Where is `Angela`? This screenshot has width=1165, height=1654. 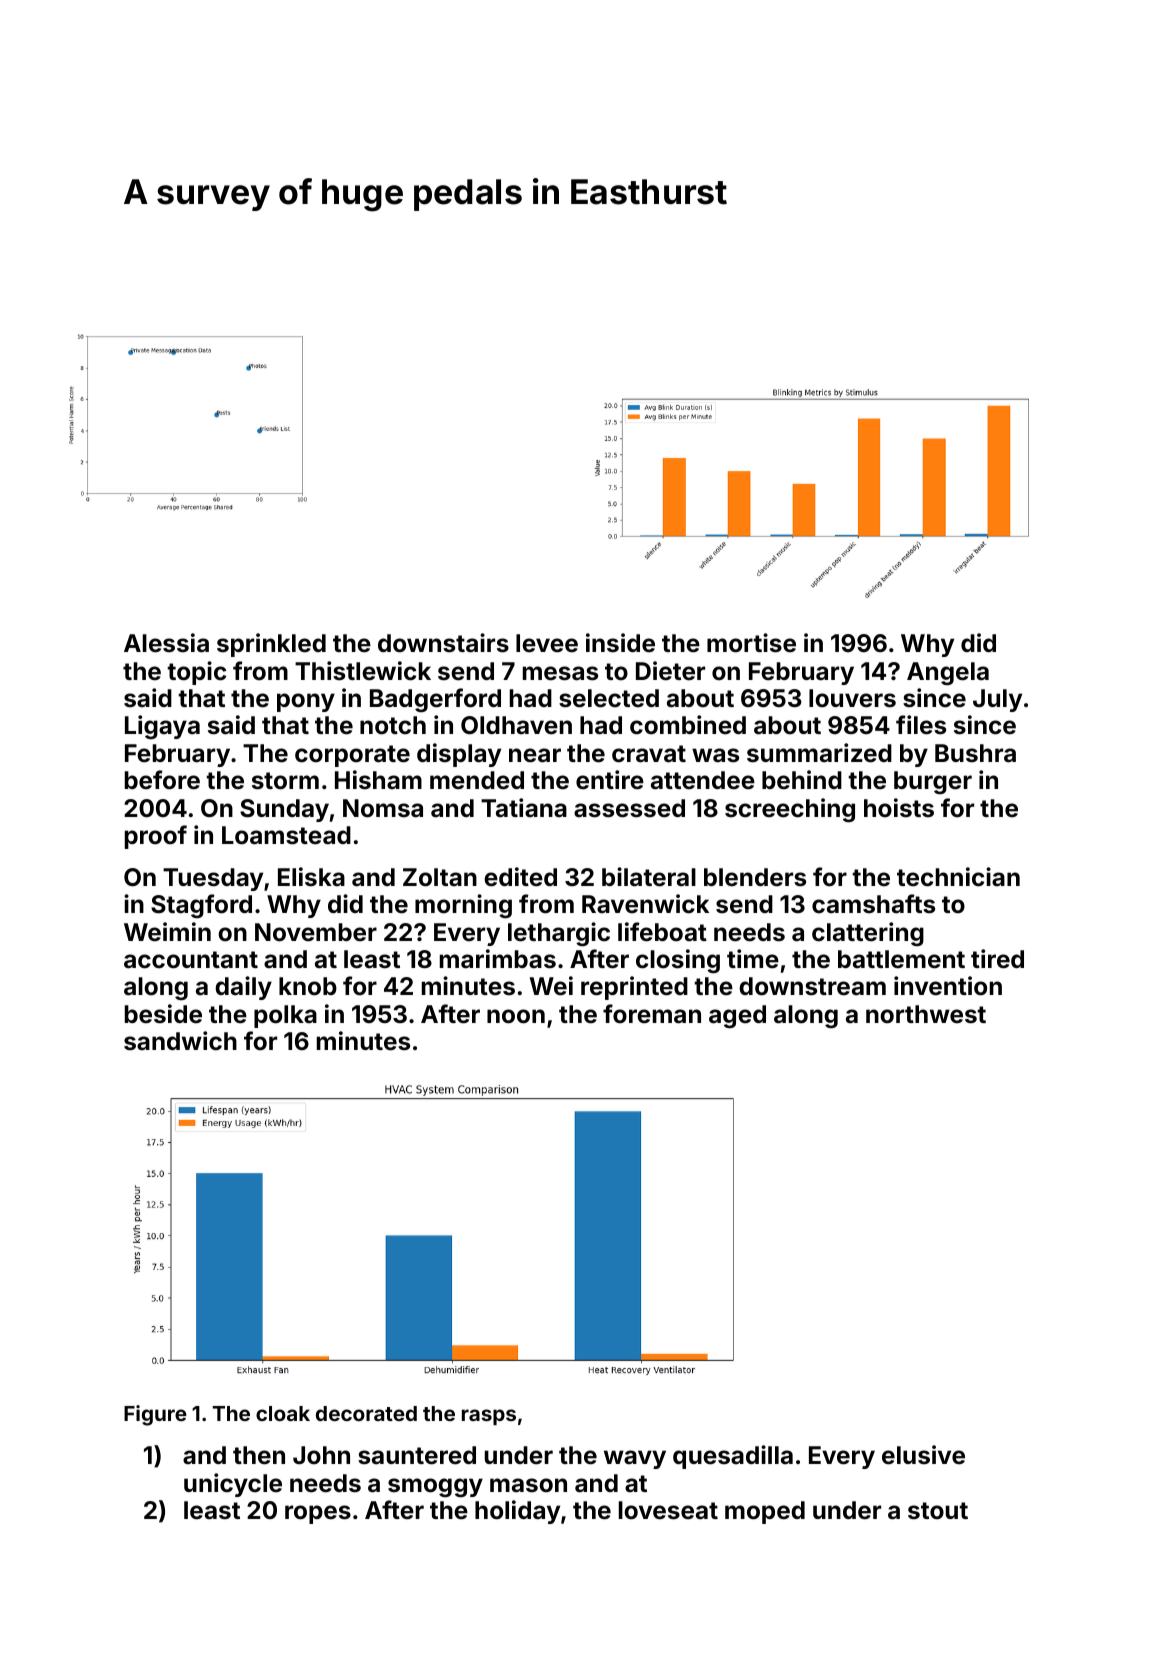
Angela is located at coordinates (948, 673).
